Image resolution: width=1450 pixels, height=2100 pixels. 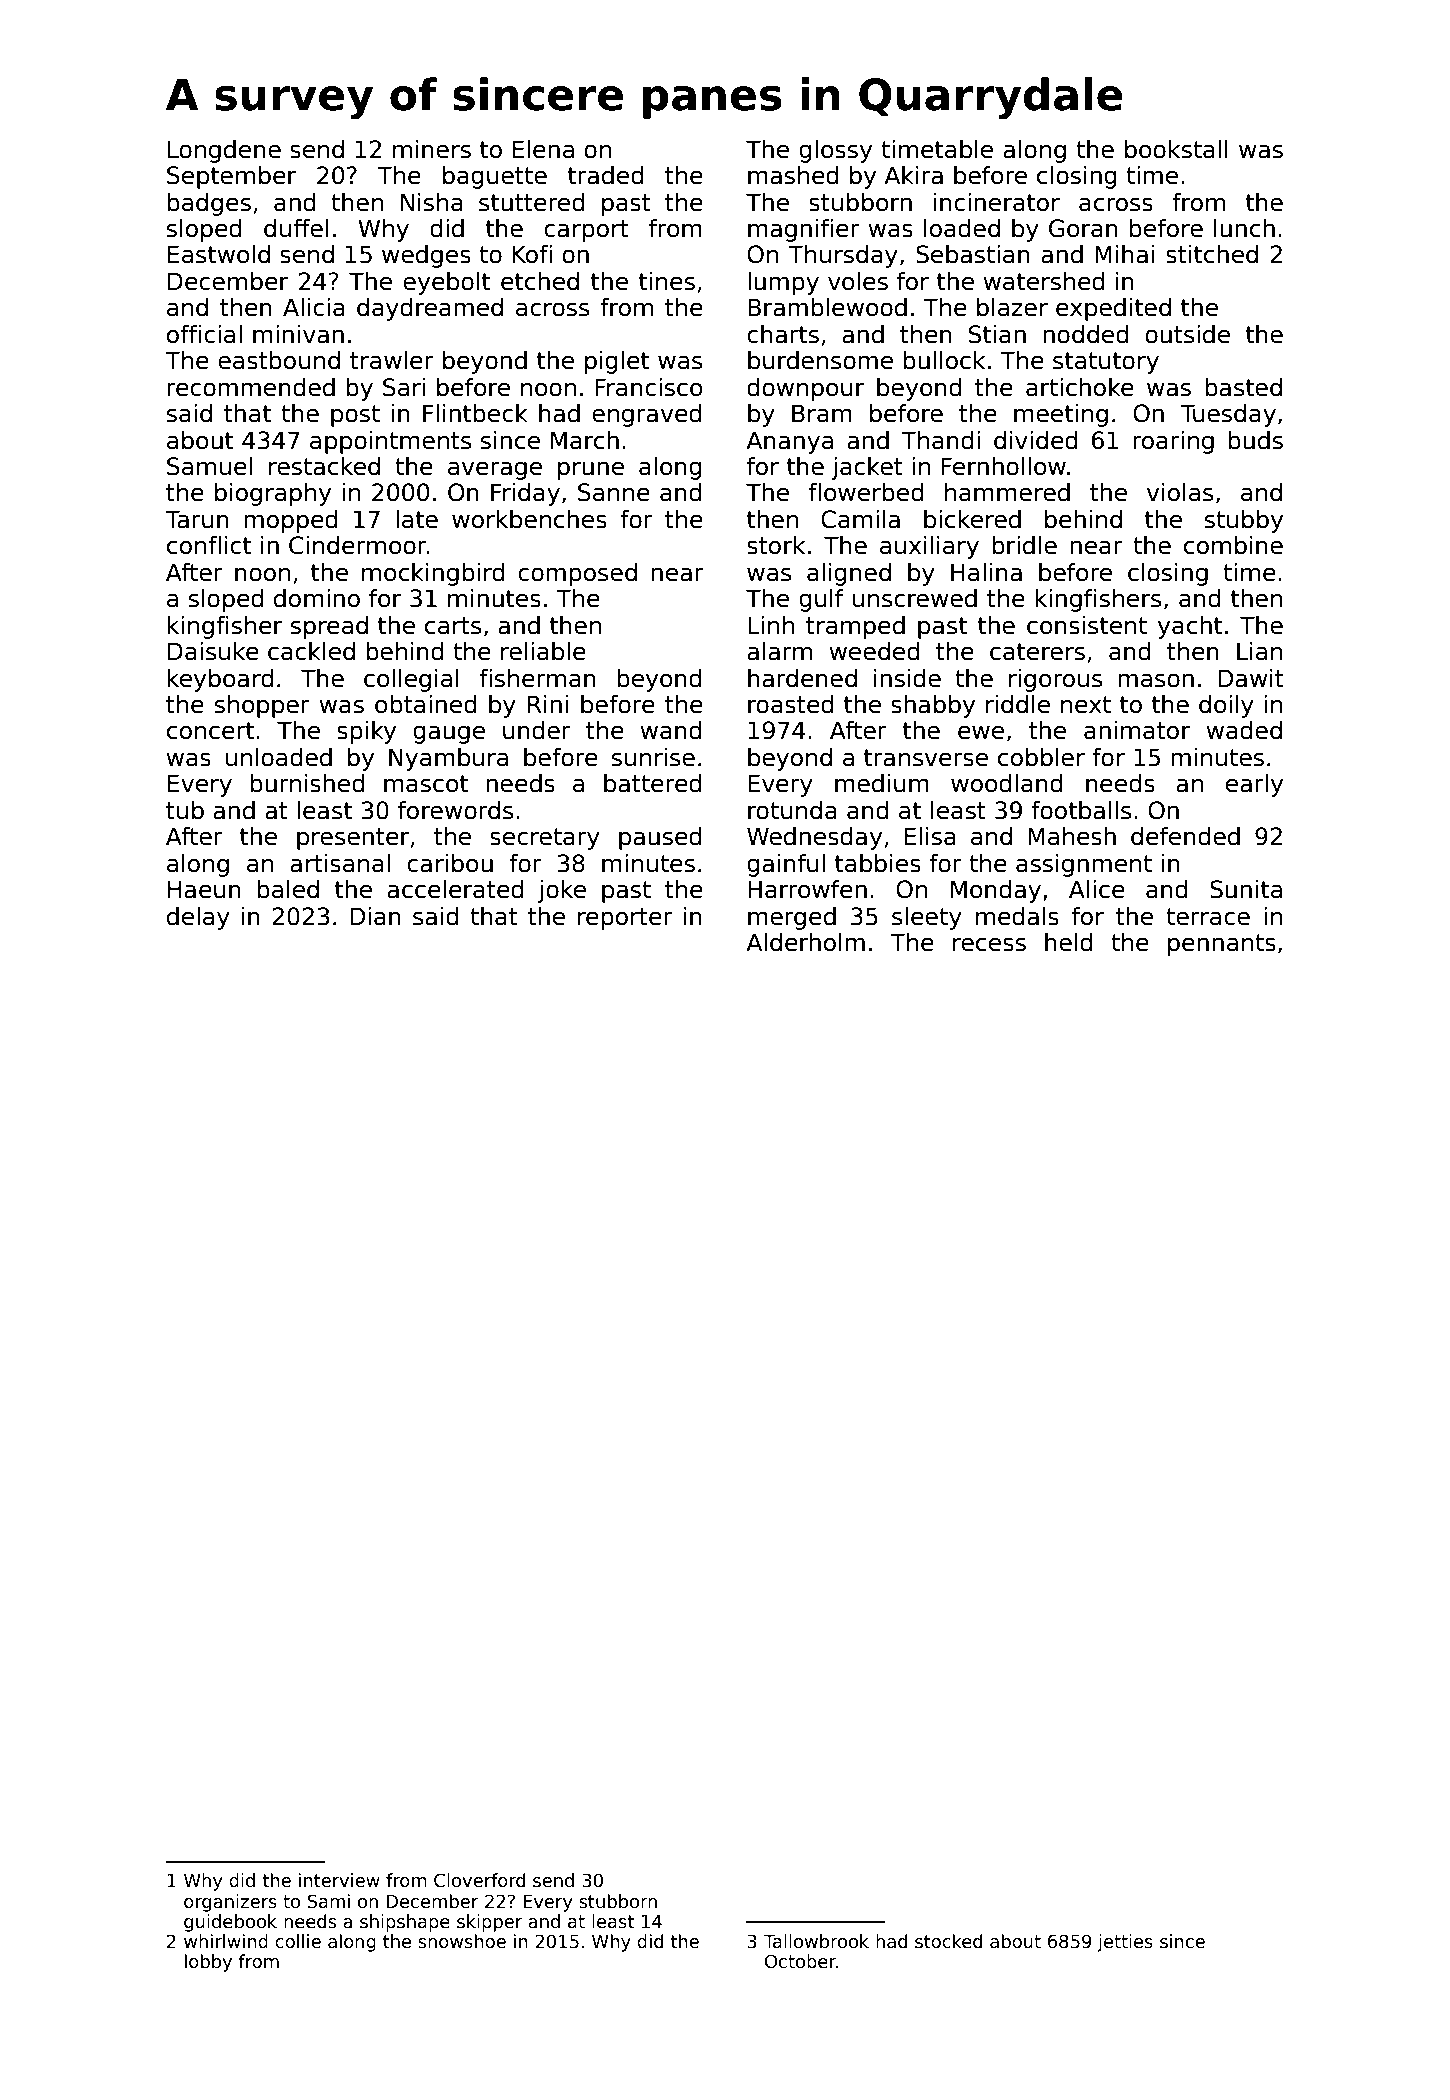 I want to click on stocked, so click(x=948, y=1941).
